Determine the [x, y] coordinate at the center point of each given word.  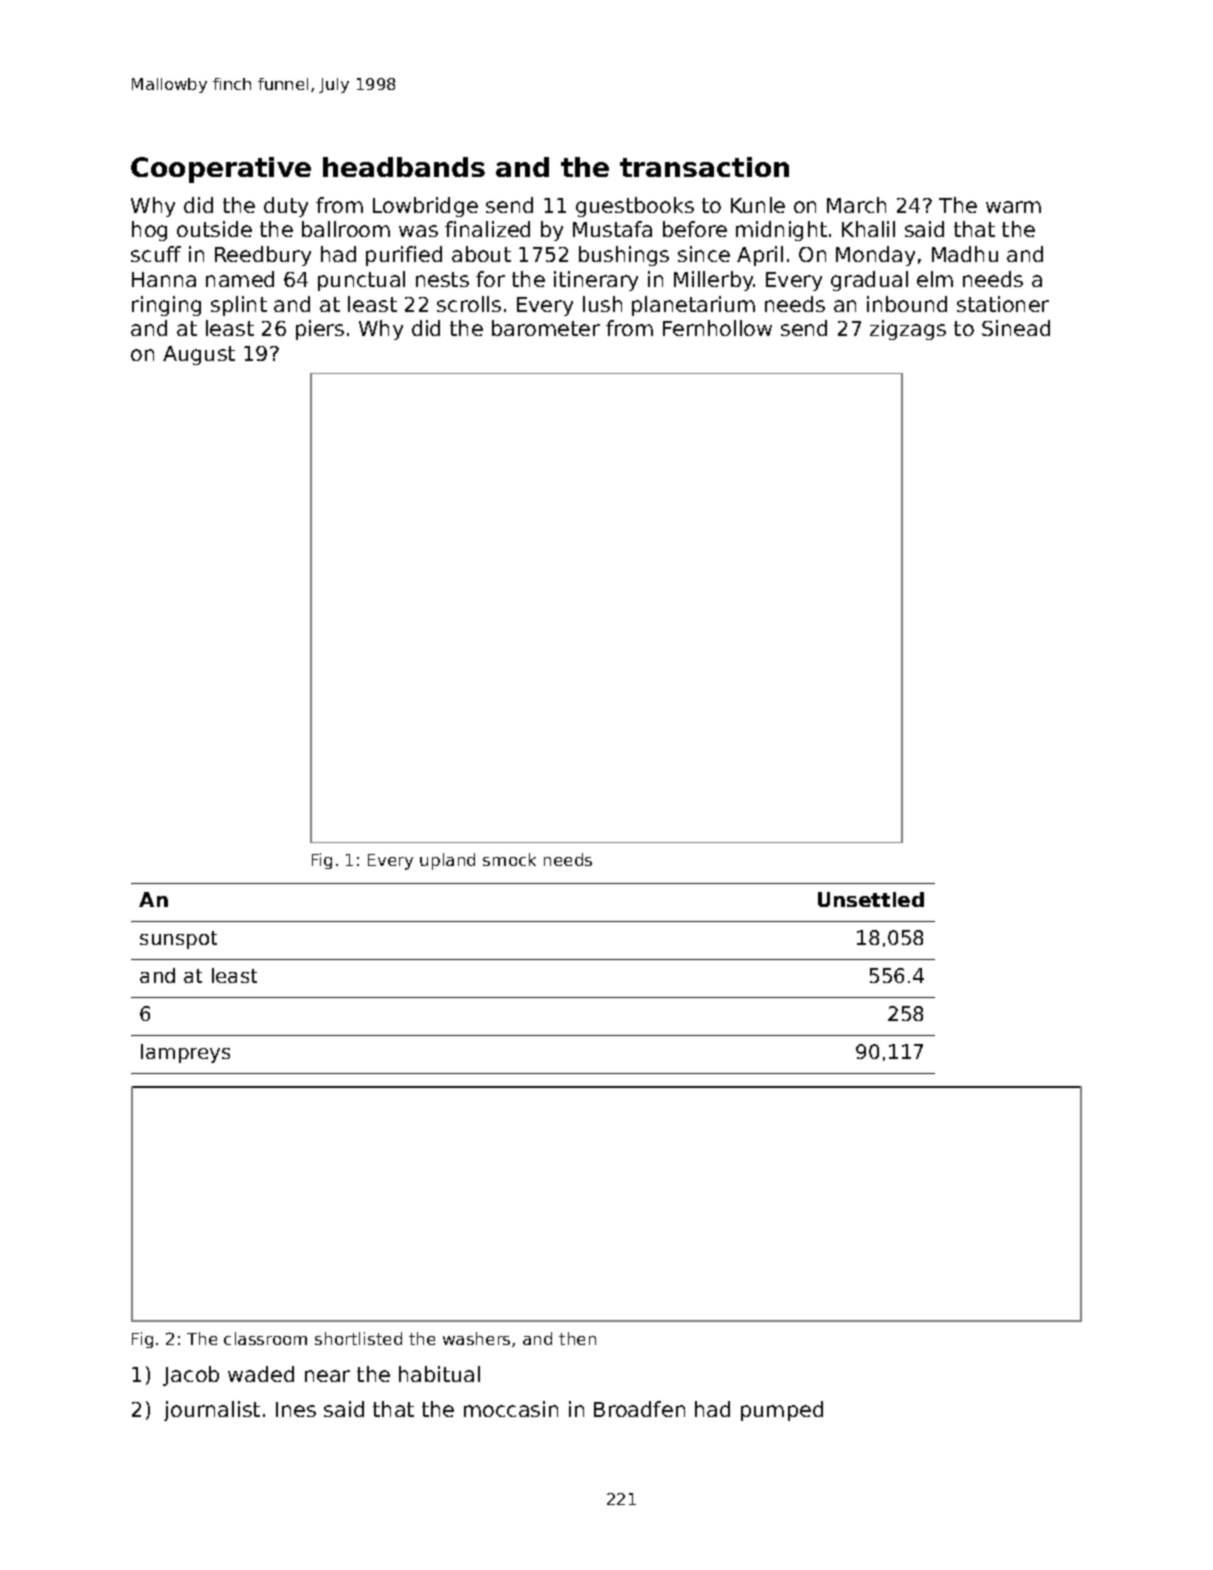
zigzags [908, 330]
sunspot [178, 940]
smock [509, 859]
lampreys [185, 1053]
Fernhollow [717, 328]
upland [447, 861]
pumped [782, 1411]
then [577, 1338]
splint [239, 306]
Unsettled [871, 899]
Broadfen [639, 1409]
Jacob [191, 1376]
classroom [265, 1338]
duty [286, 207]
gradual [869, 281]
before [695, 229]
